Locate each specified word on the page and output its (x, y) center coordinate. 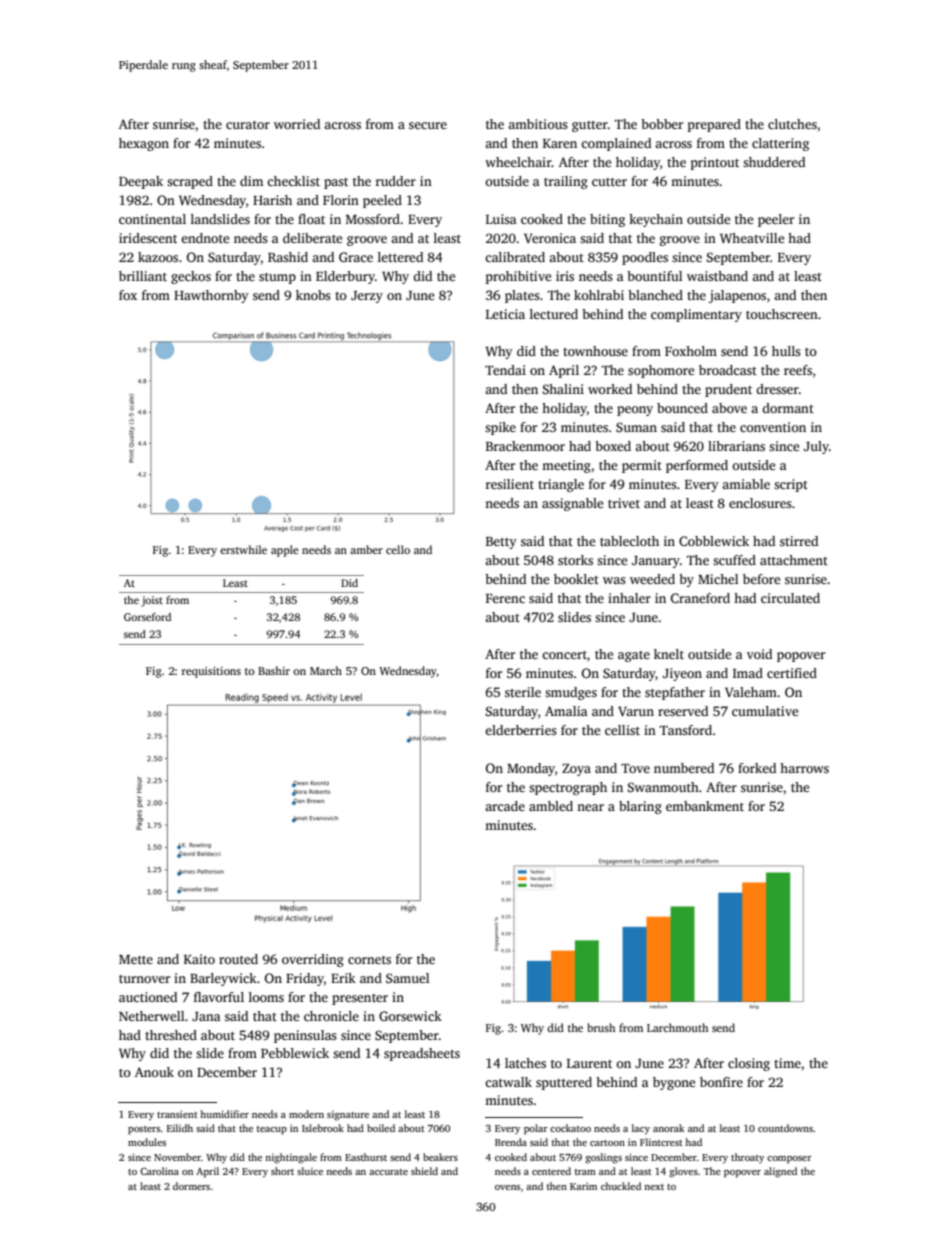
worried (297, 124)
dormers (191, 1186)
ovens (507, 1187)
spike (500, 428)
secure (428, 125)
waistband (717, 276)
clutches (792, 124)
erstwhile (243, 549)
